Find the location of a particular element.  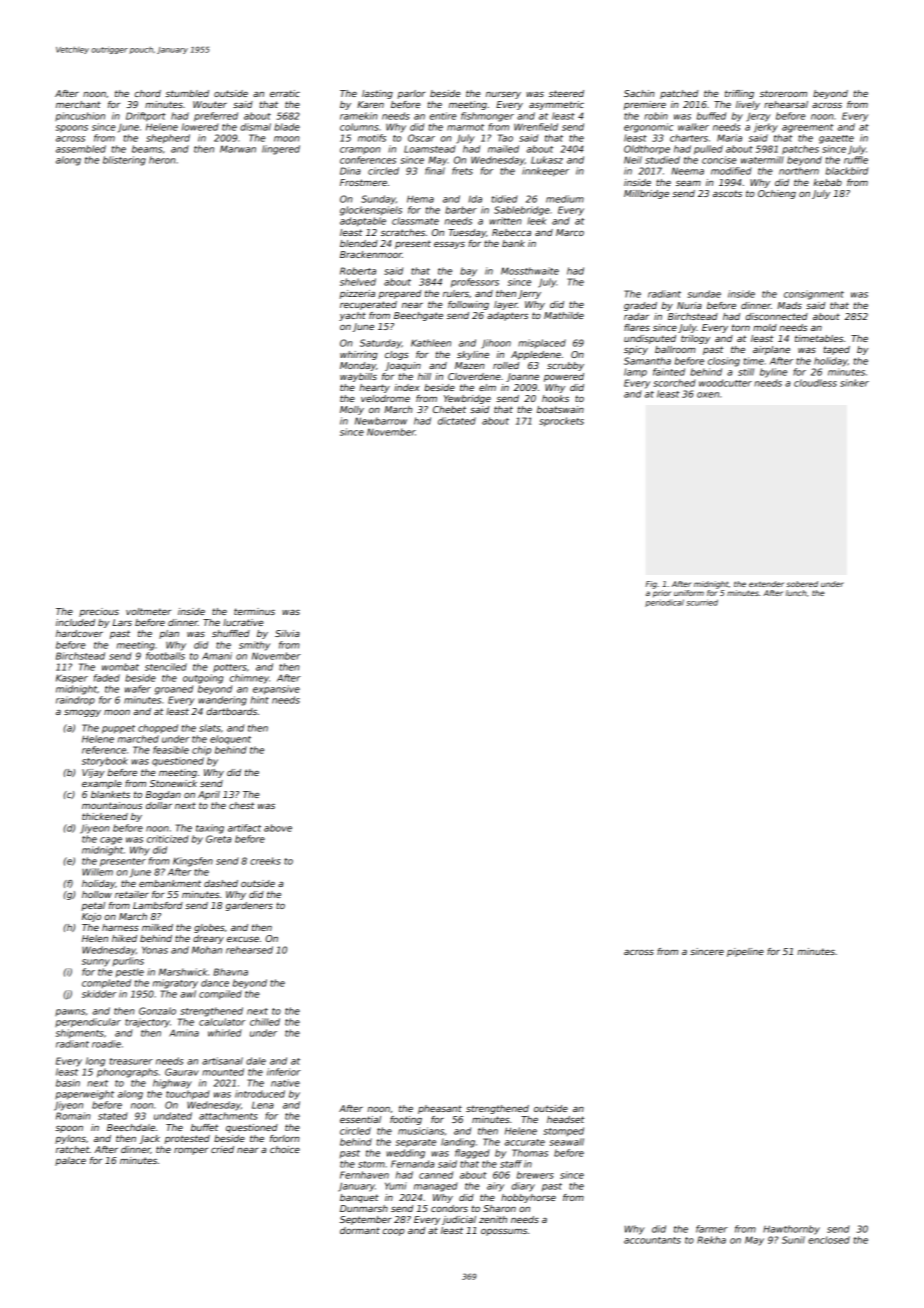

Newbarrow is located at coordinates (381, 421).
